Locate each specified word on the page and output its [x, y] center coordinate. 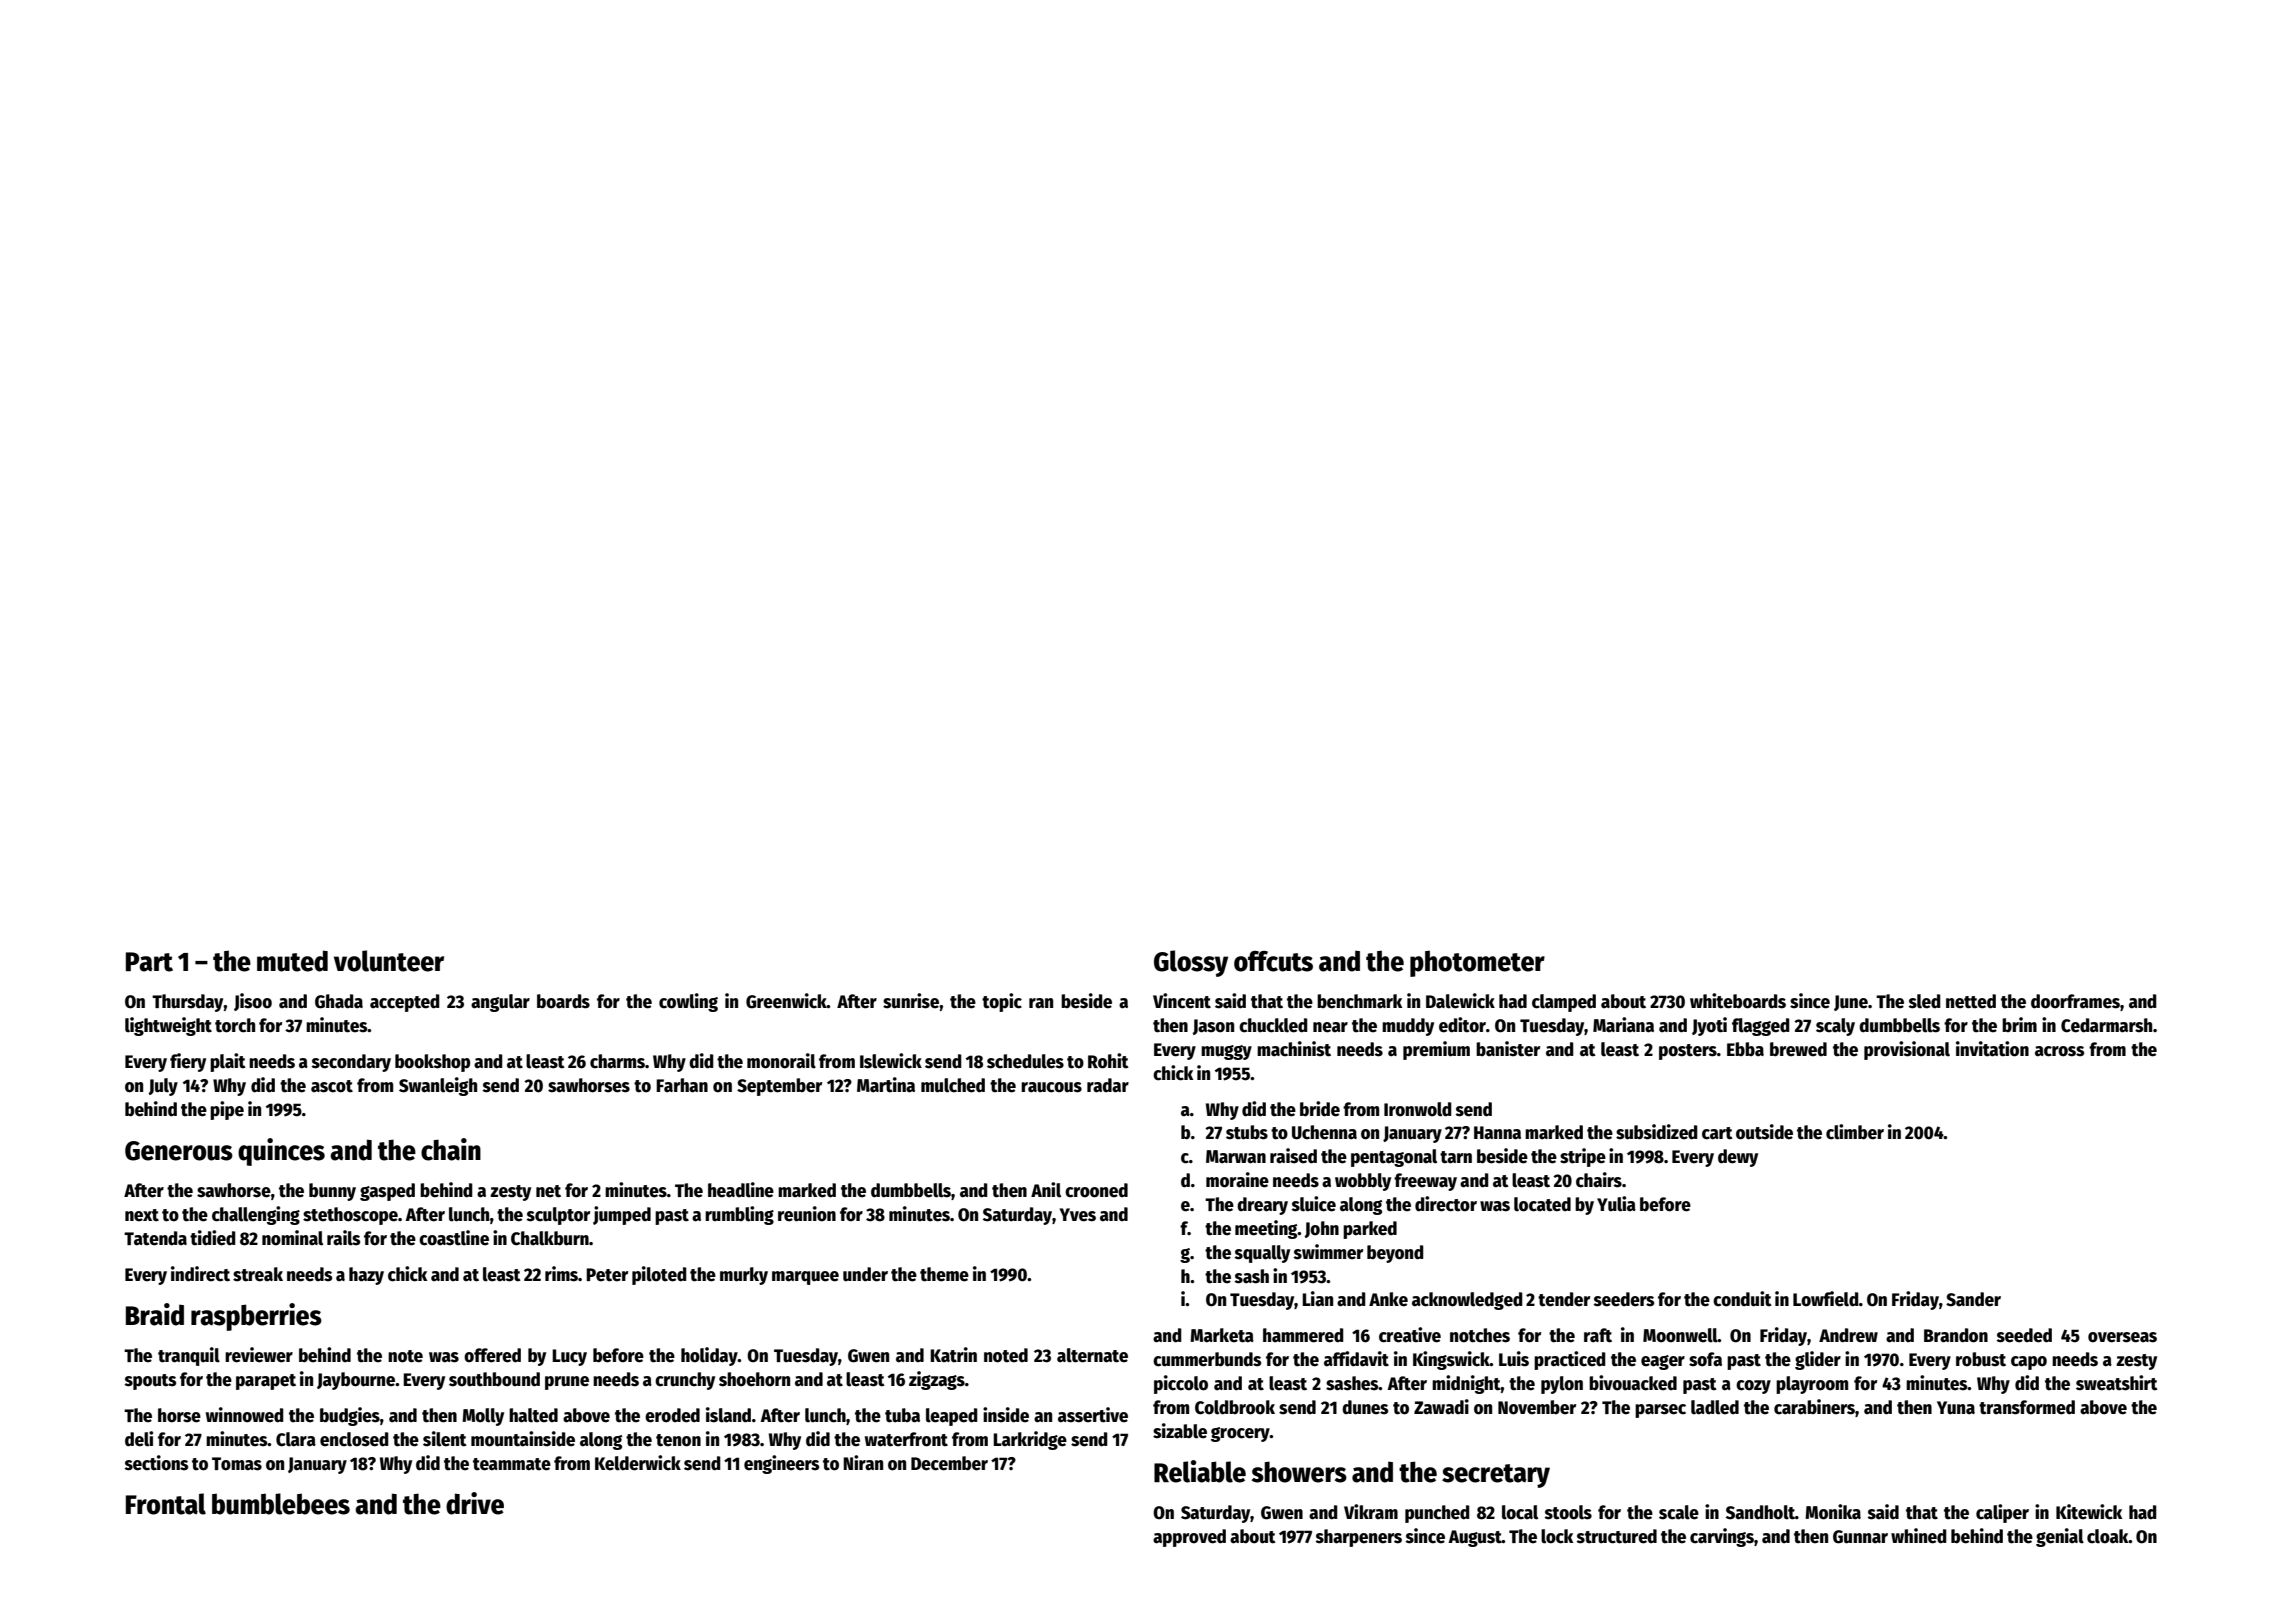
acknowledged [1467, 1301]
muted [292, 961]
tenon [678, 1440]
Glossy [1191, 963]
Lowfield [1826, 1299]
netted [1971, 1001]
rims [561, 1274]
